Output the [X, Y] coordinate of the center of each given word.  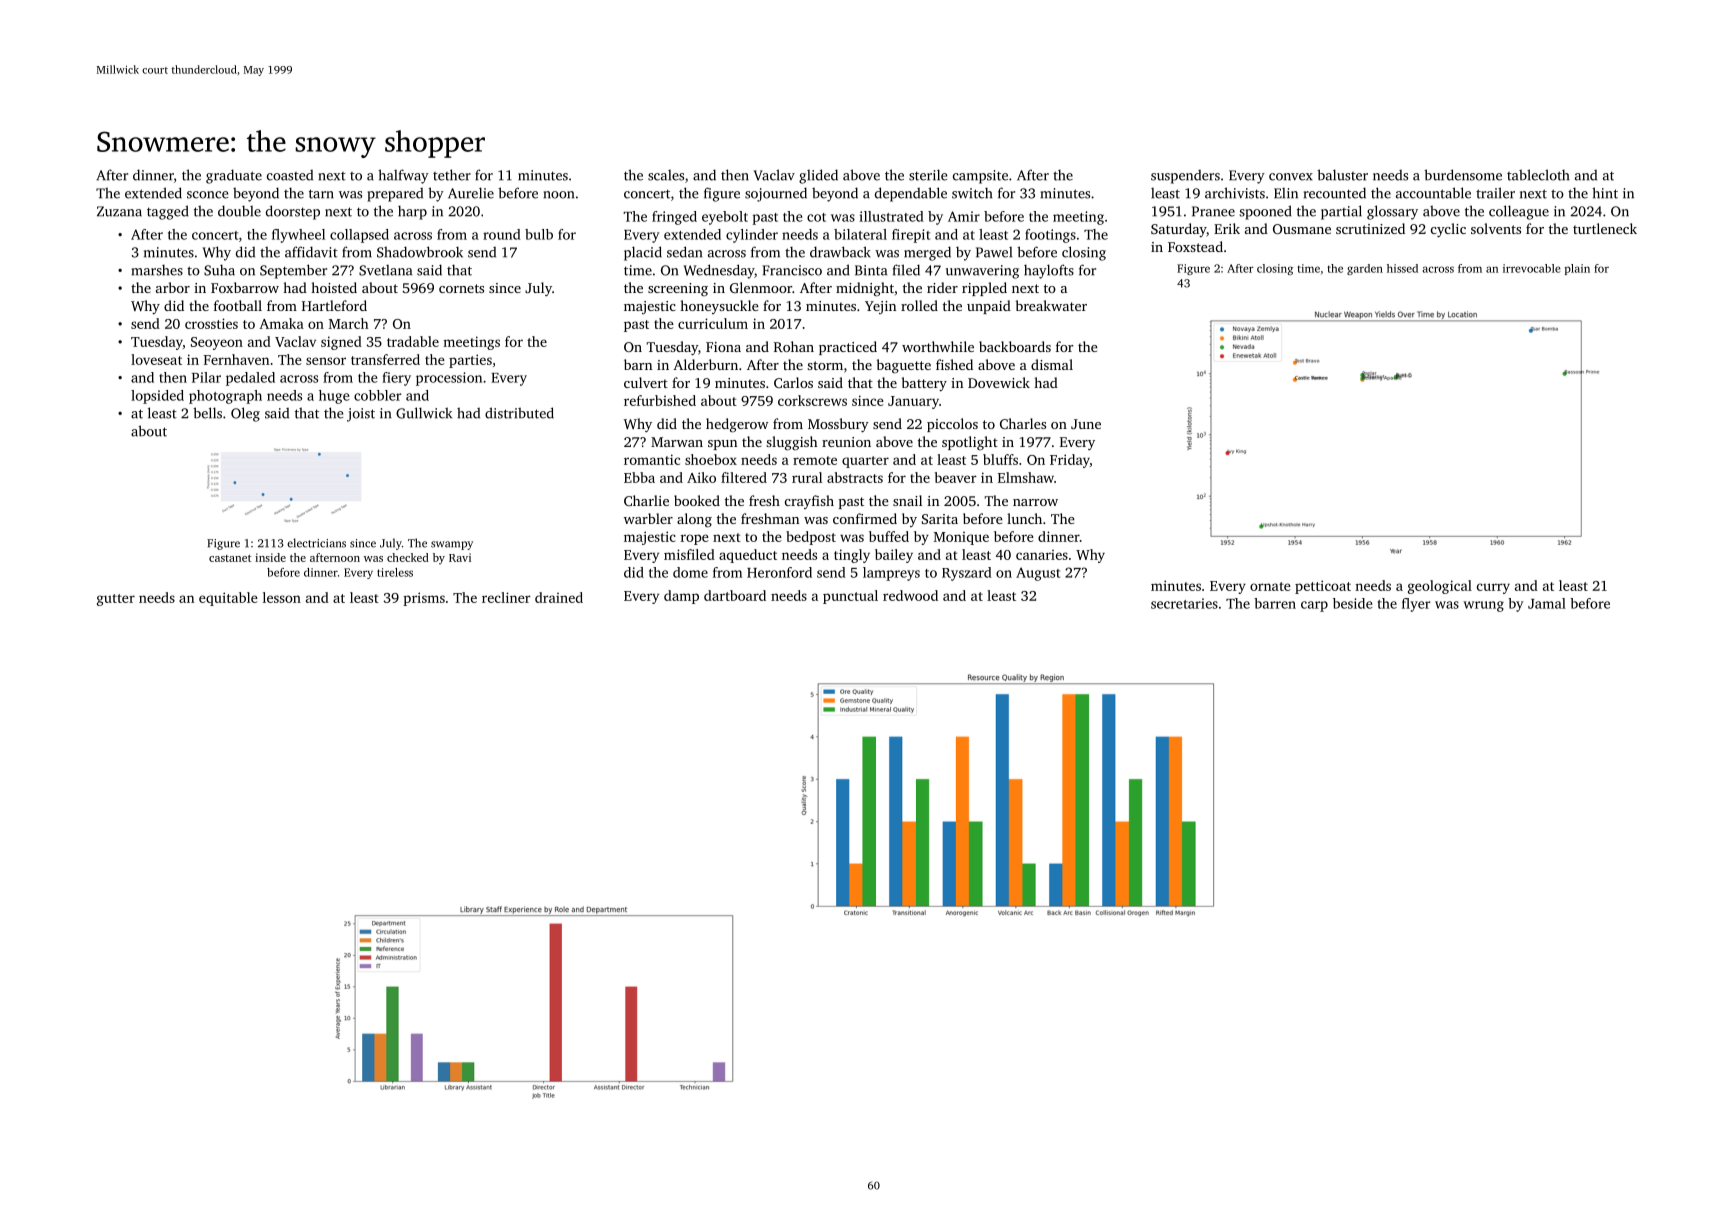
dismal [1052, 364]
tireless [395, 572]
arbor [173, 287]
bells [207, 413]
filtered [744, 477]
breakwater [1051, 305]
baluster [1342, 175]
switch [972, 193]
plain [1577, 269]
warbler [648, 518]
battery [924, 384]
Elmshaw [1026, 477]
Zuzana [119, 211]
